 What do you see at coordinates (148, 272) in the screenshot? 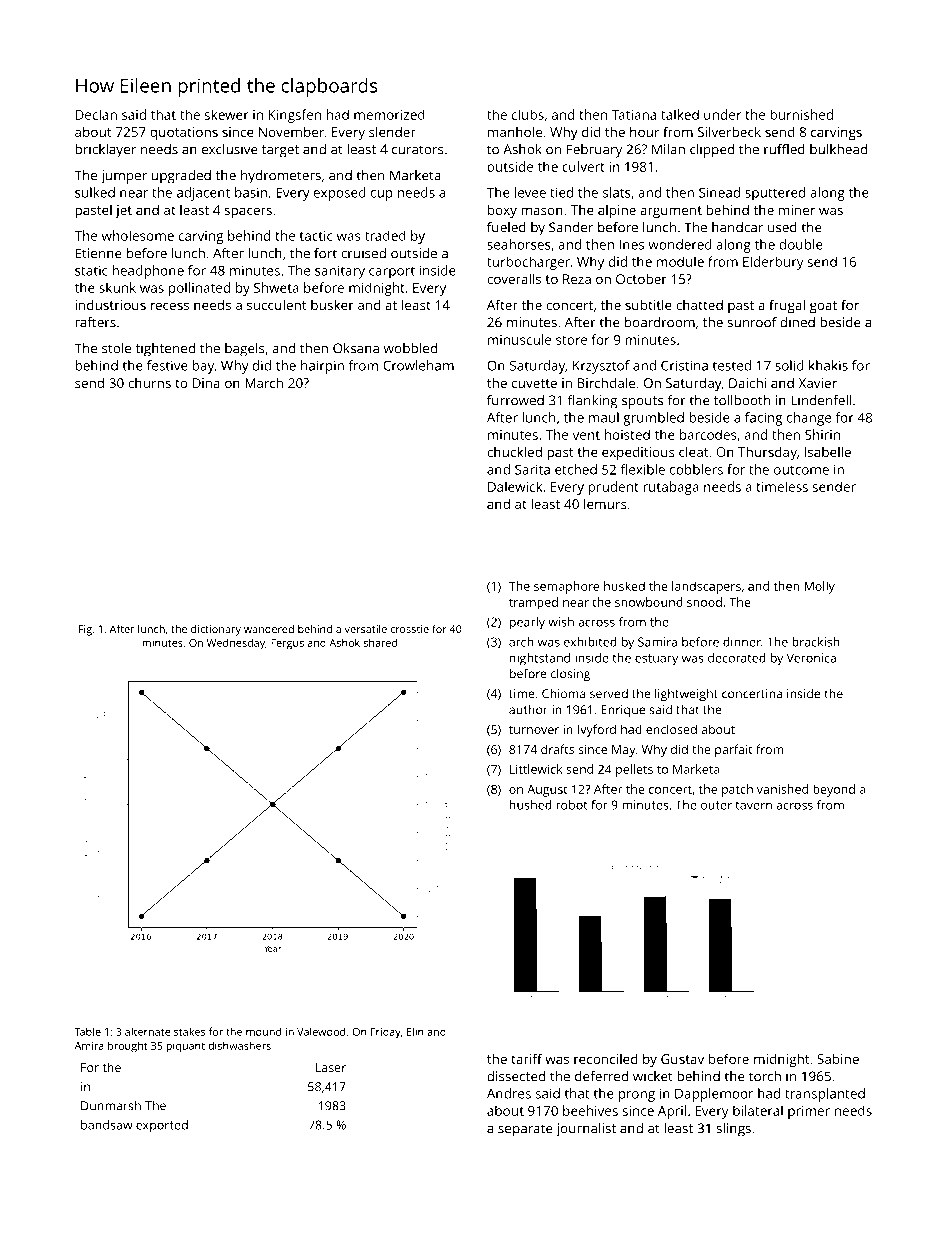
I see `headphone` at bounding box center [148, 272].
